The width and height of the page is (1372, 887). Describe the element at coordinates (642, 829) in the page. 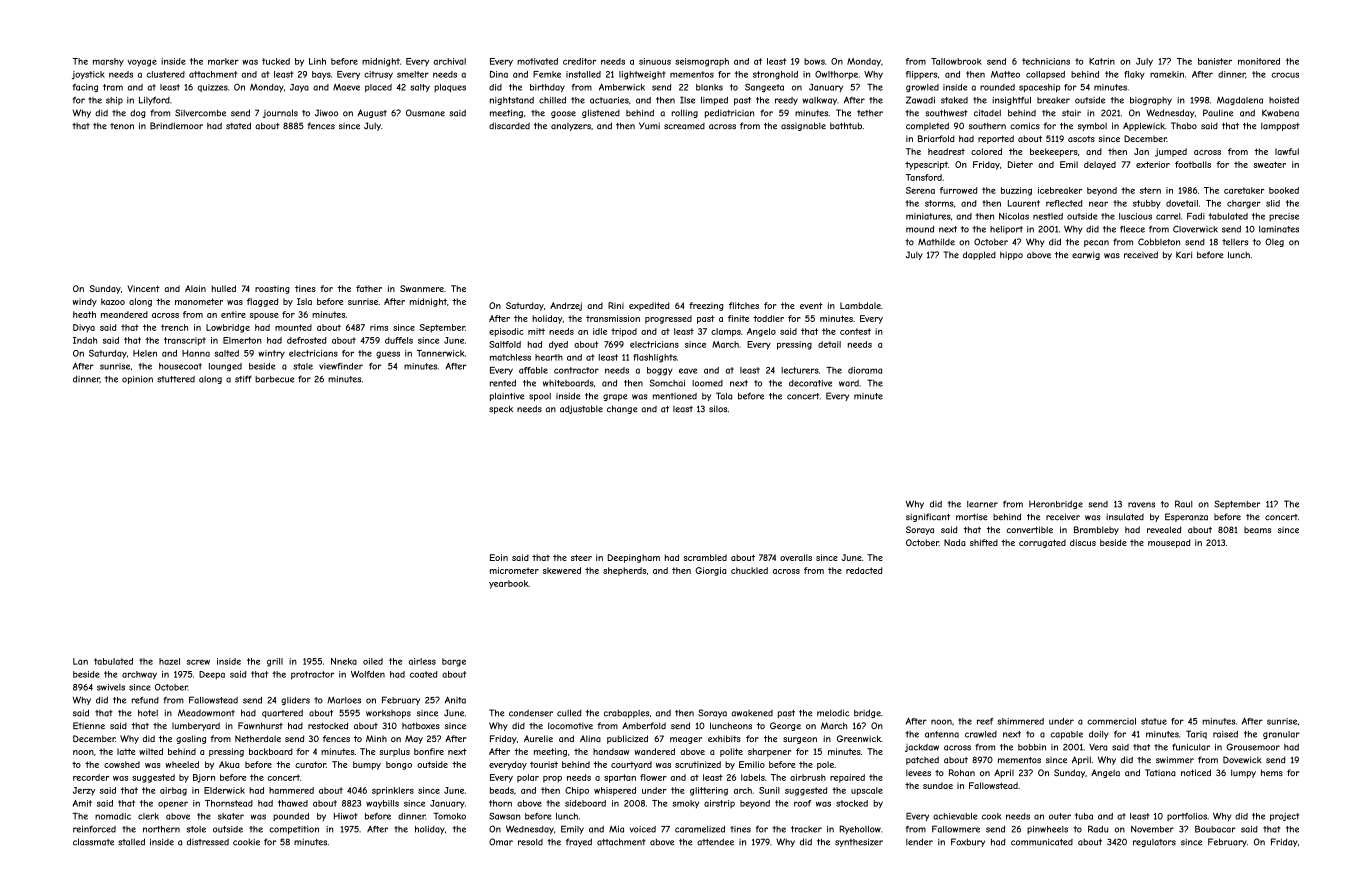

I see `voiced` at that location.
